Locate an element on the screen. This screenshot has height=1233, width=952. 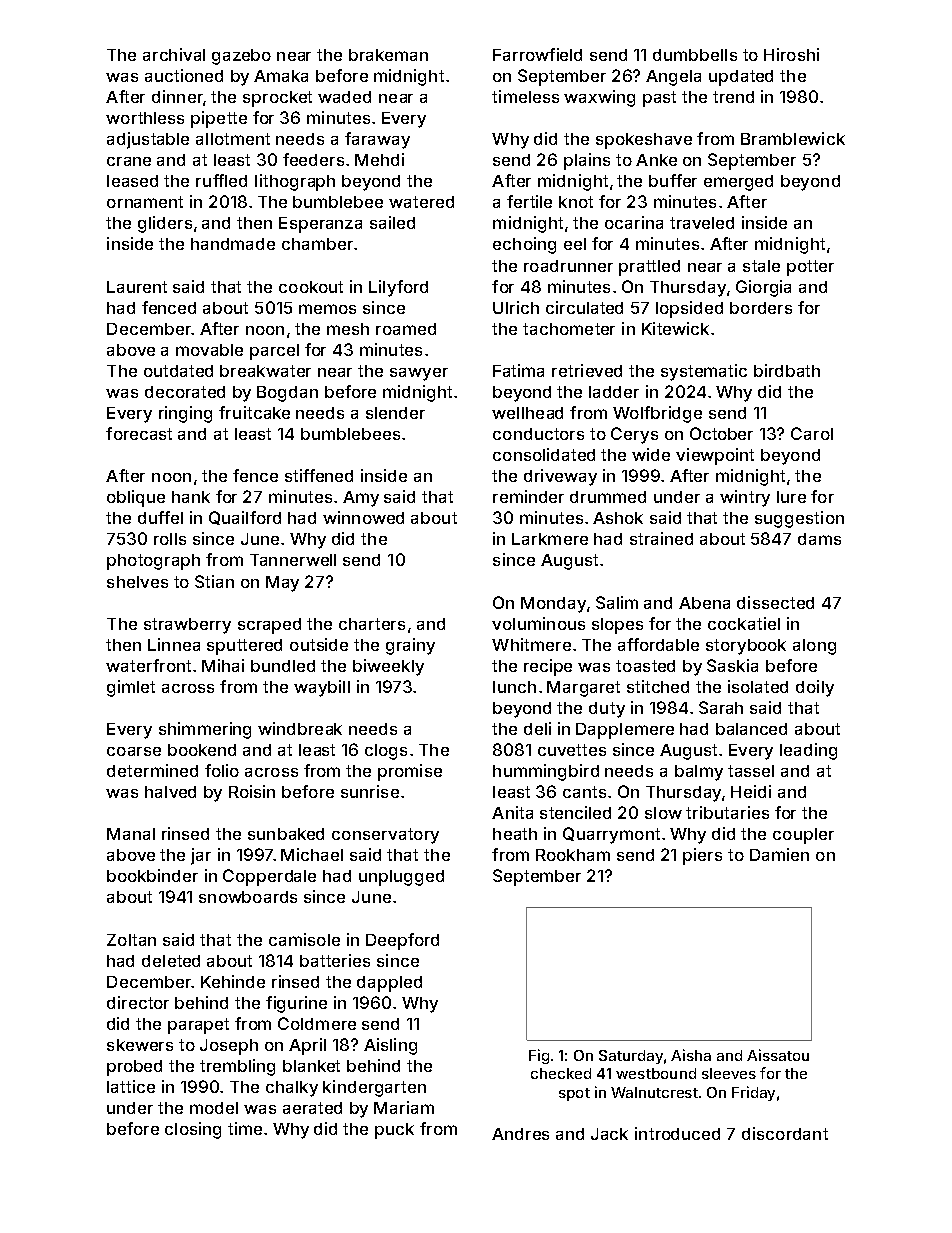
ringing is located at coordinates (185, 414).
